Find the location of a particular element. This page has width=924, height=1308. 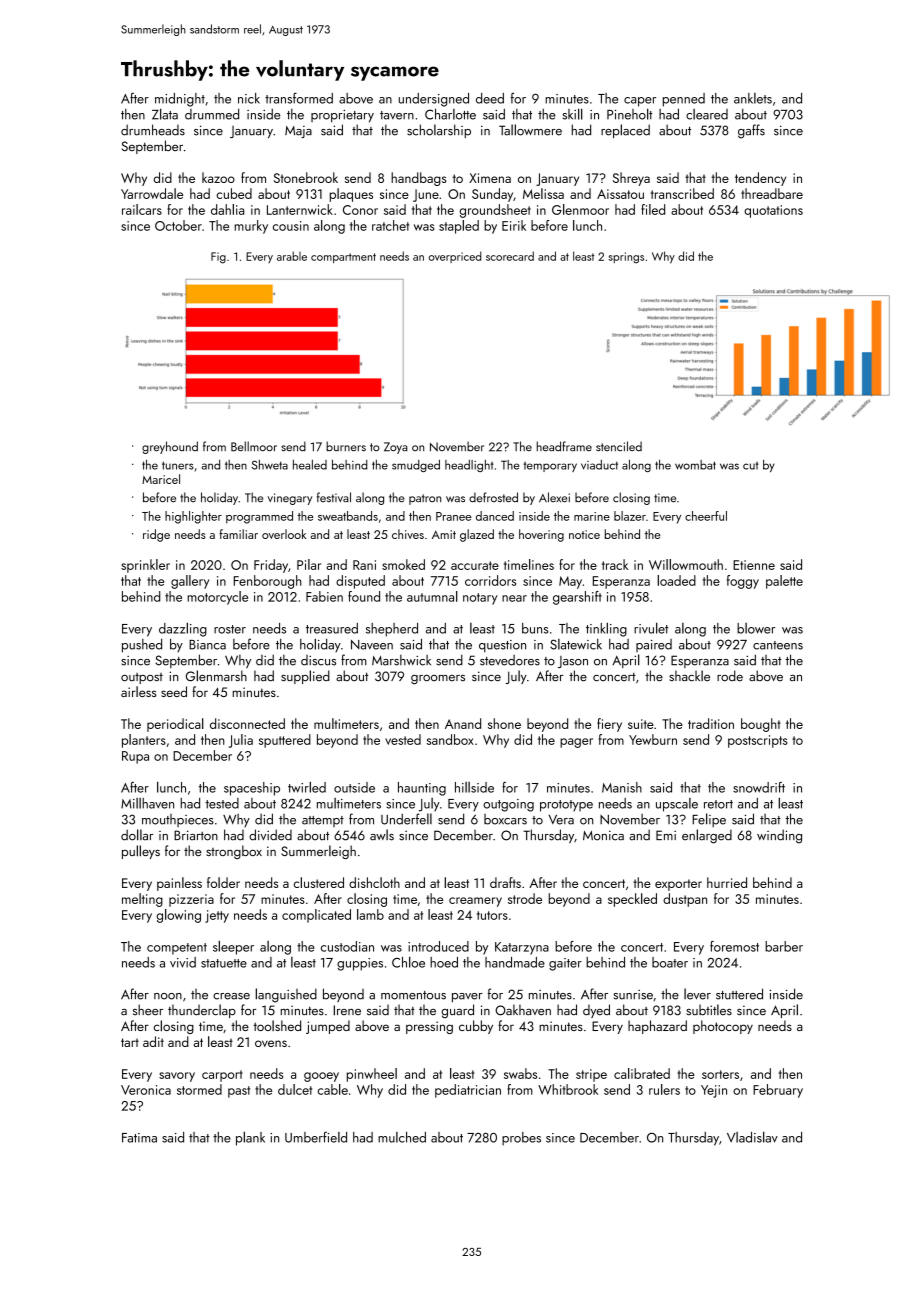

bought is located at coordinates (761, 725).
